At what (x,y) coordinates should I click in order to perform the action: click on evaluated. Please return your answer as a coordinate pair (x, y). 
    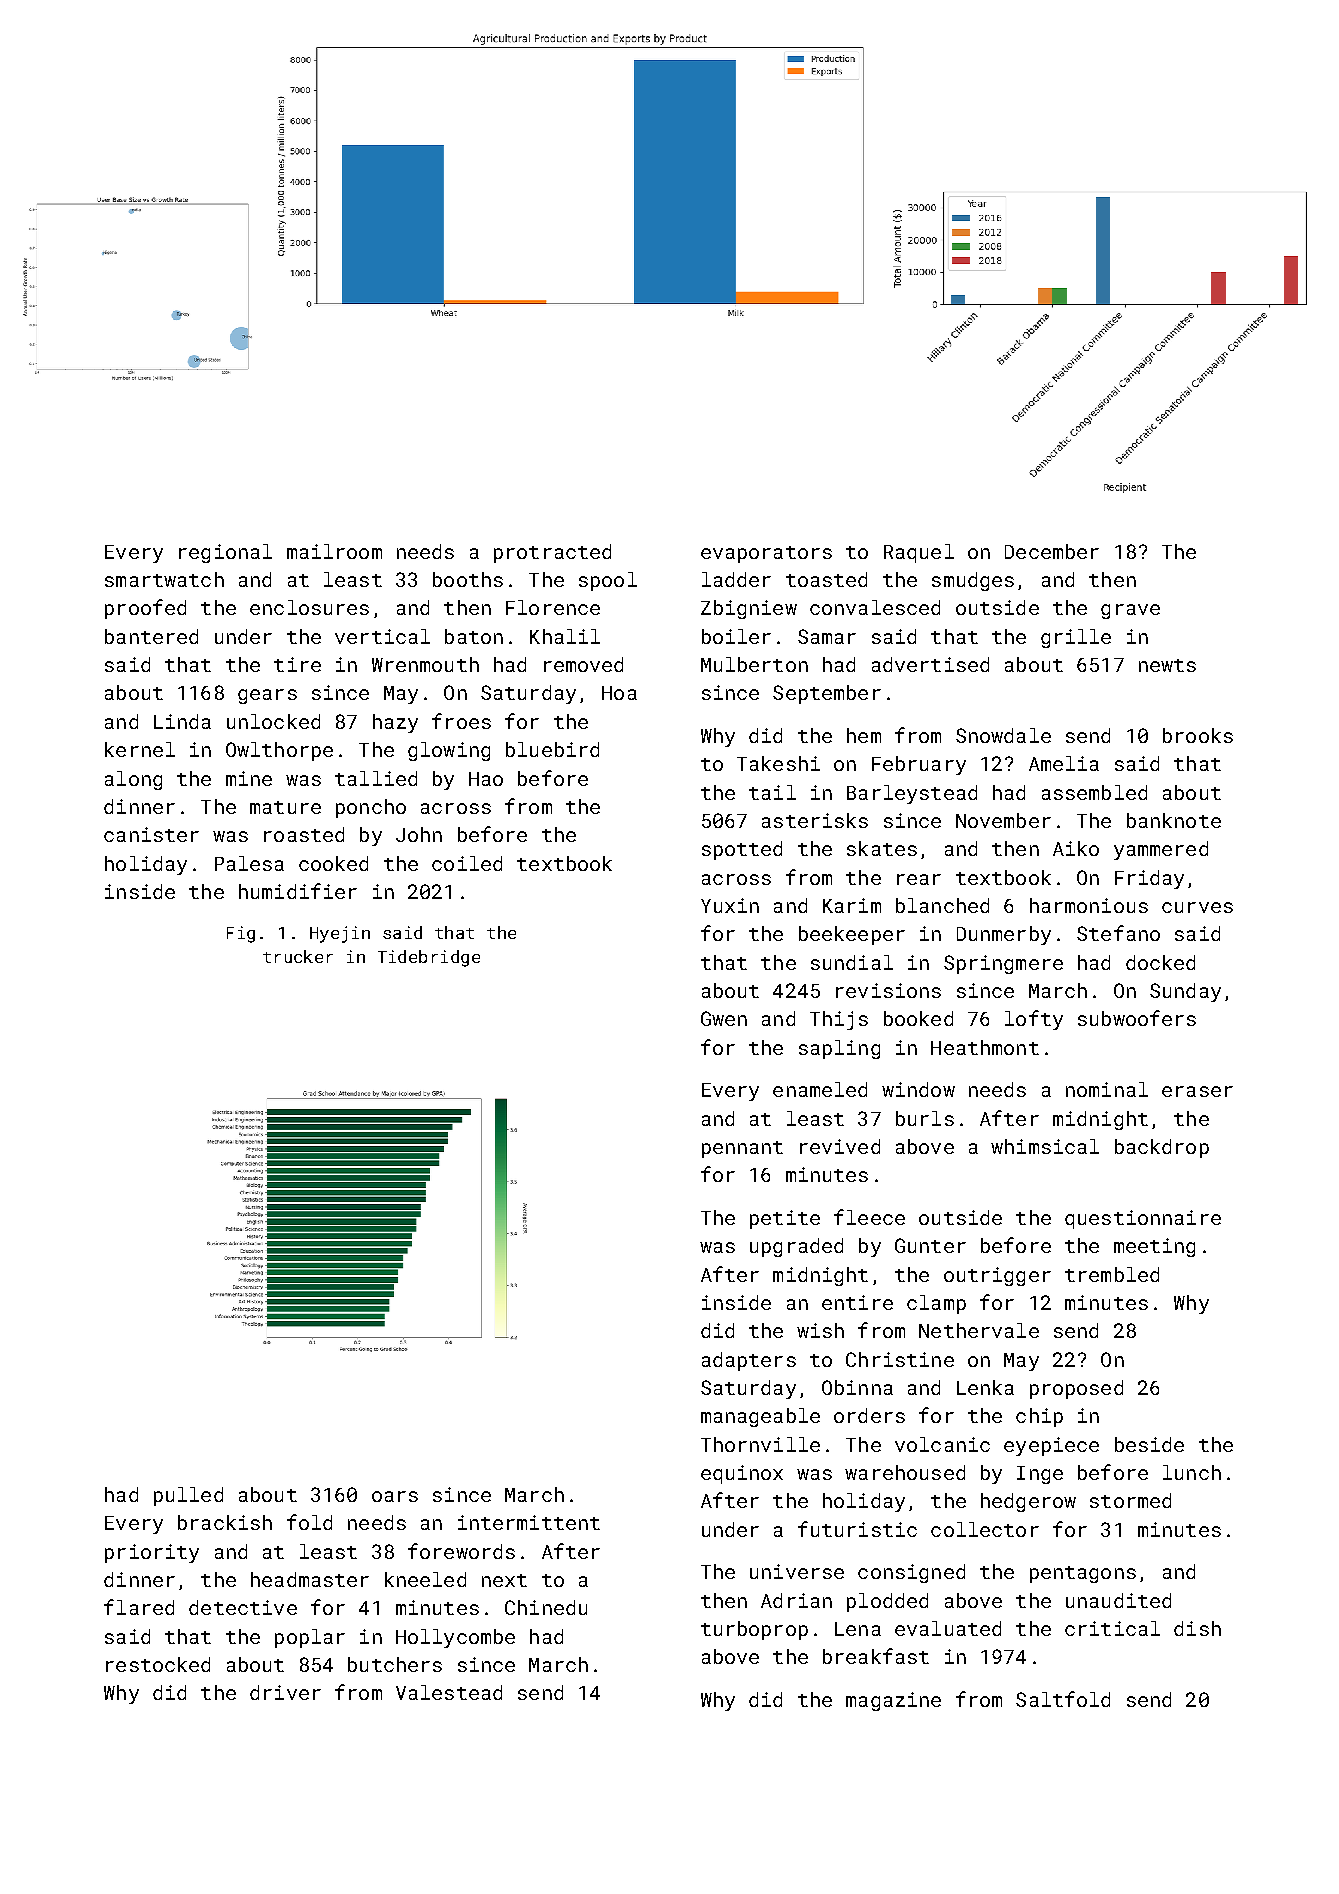
    Looking at the image, I should click on (948, 1628).
